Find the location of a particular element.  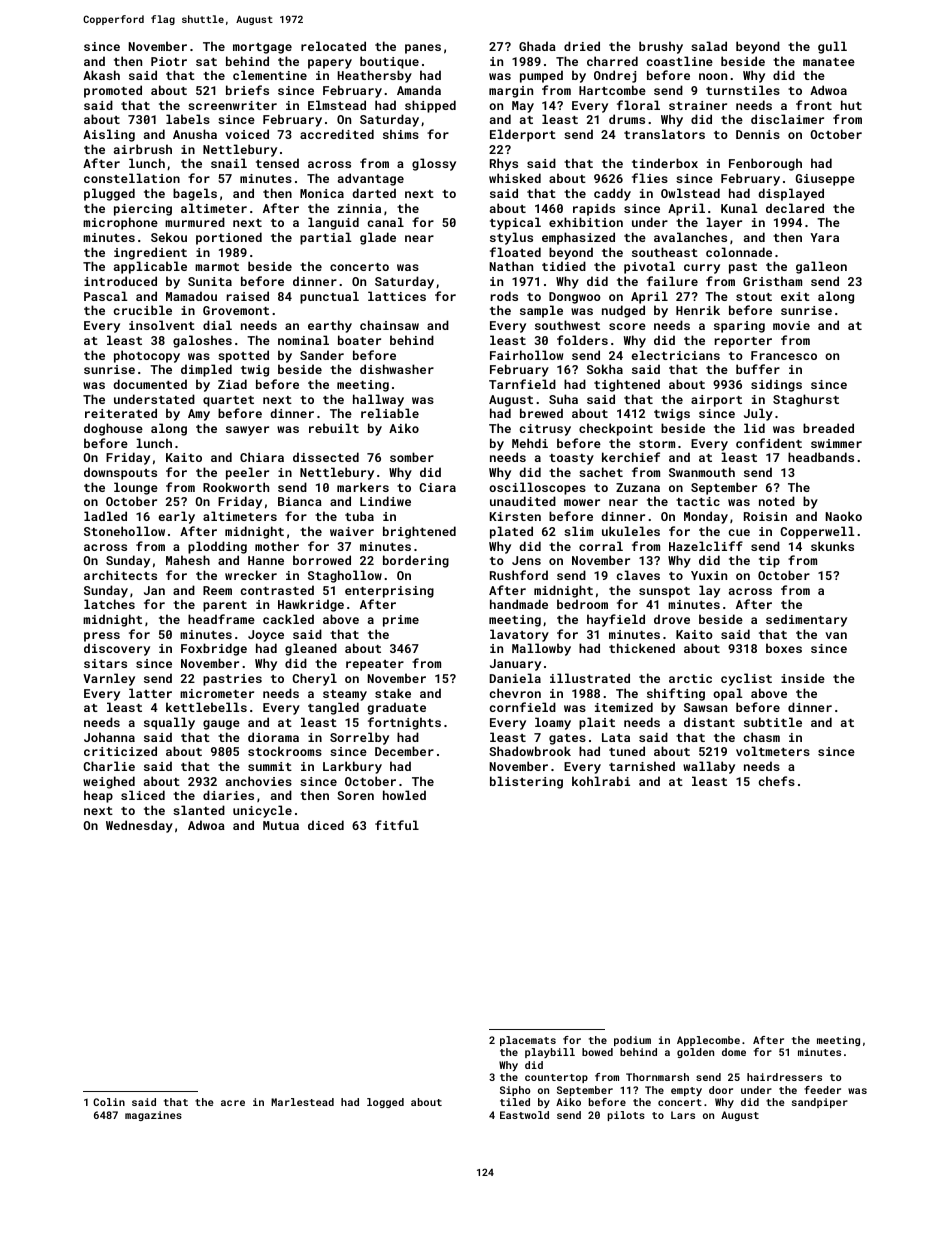

brushy is located at coordinates (661, 47).
